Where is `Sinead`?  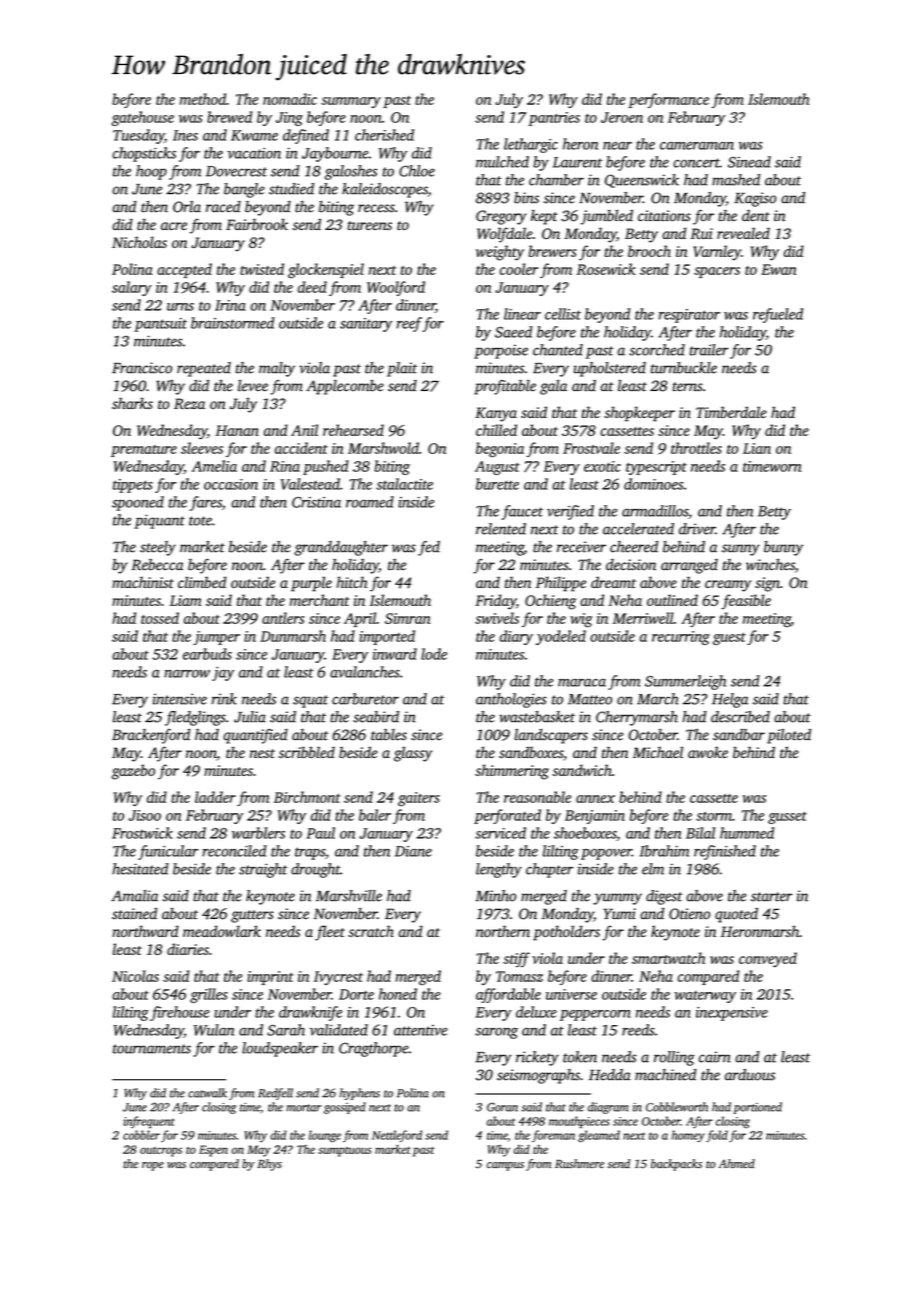 Sinead is located at coordinates (749, 162).
